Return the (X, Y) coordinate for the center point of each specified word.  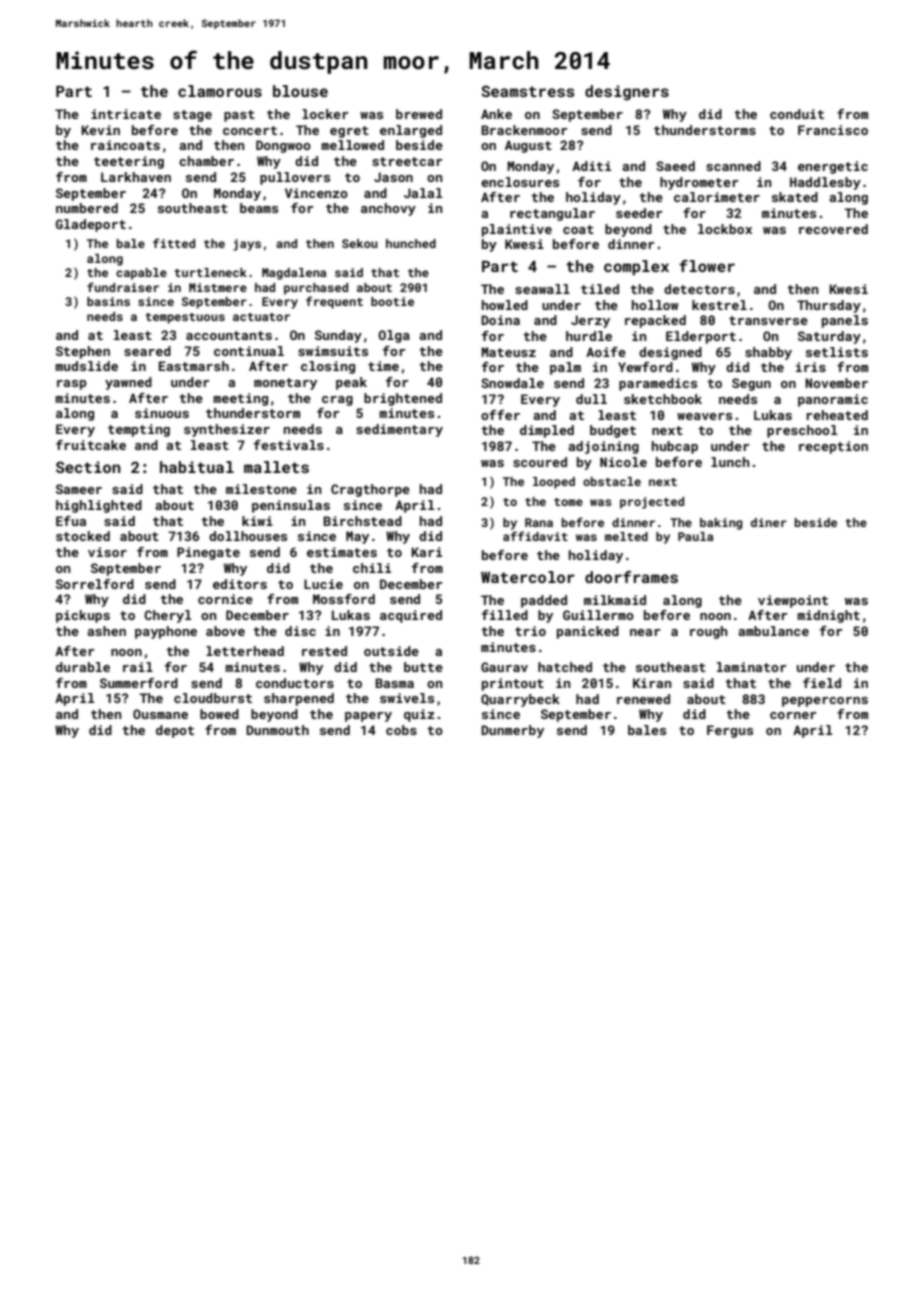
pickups (83, 616)
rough (709, 632)
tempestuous (185, 318)
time (383, 366)
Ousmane (160, 714)
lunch (730, 462)
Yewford (645, 367)
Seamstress (527, 91)
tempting (139, 430)
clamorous (220, 91)
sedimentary (399, 430)
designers (627, 92)
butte (423, 667)
